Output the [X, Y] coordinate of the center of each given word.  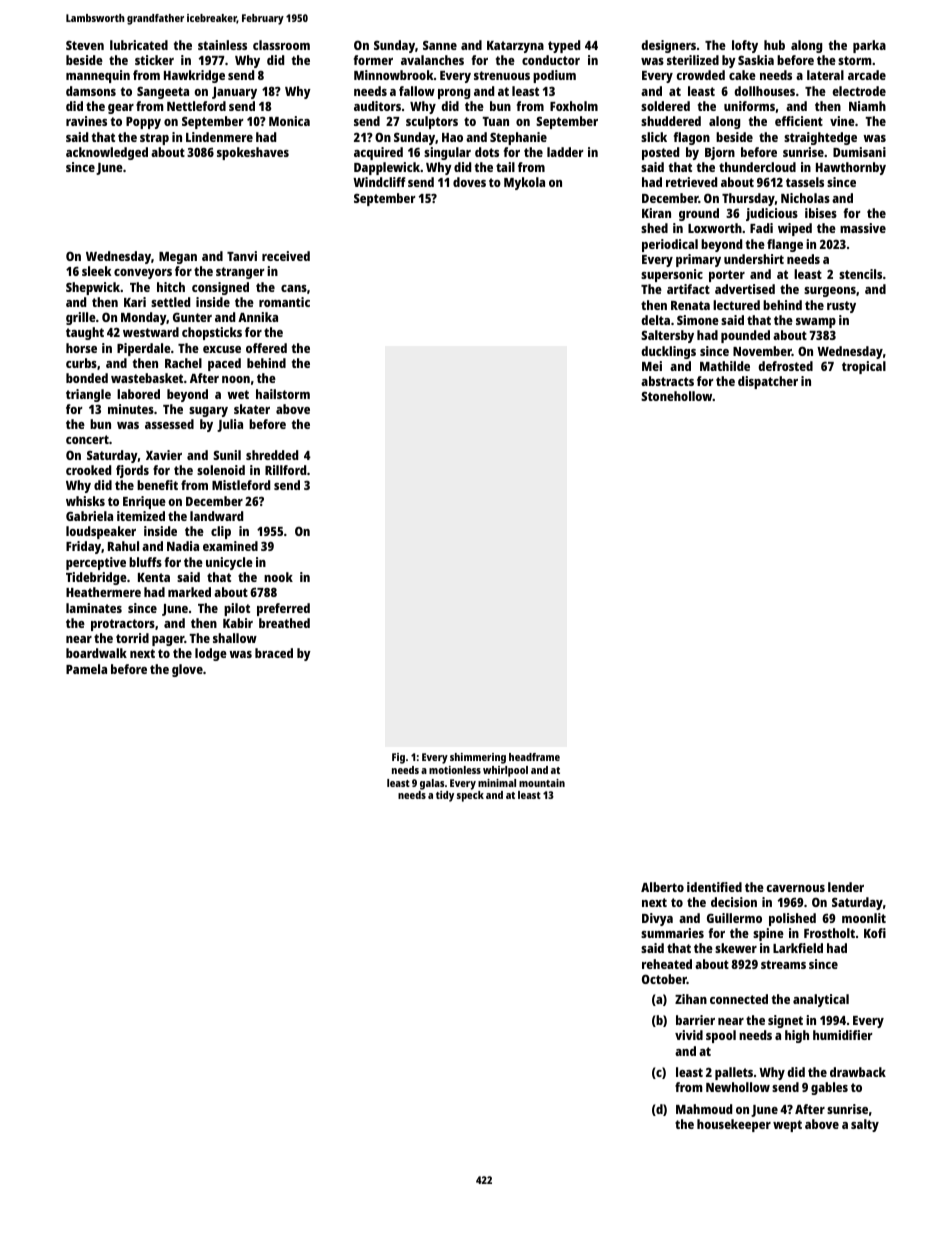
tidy [445, 796]
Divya [657, 919]
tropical [864, 367]
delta [655, 320]
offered [266, 348]
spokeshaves [253, 153]
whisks [85, 501]
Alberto [662, 887]
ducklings [668, 352]
